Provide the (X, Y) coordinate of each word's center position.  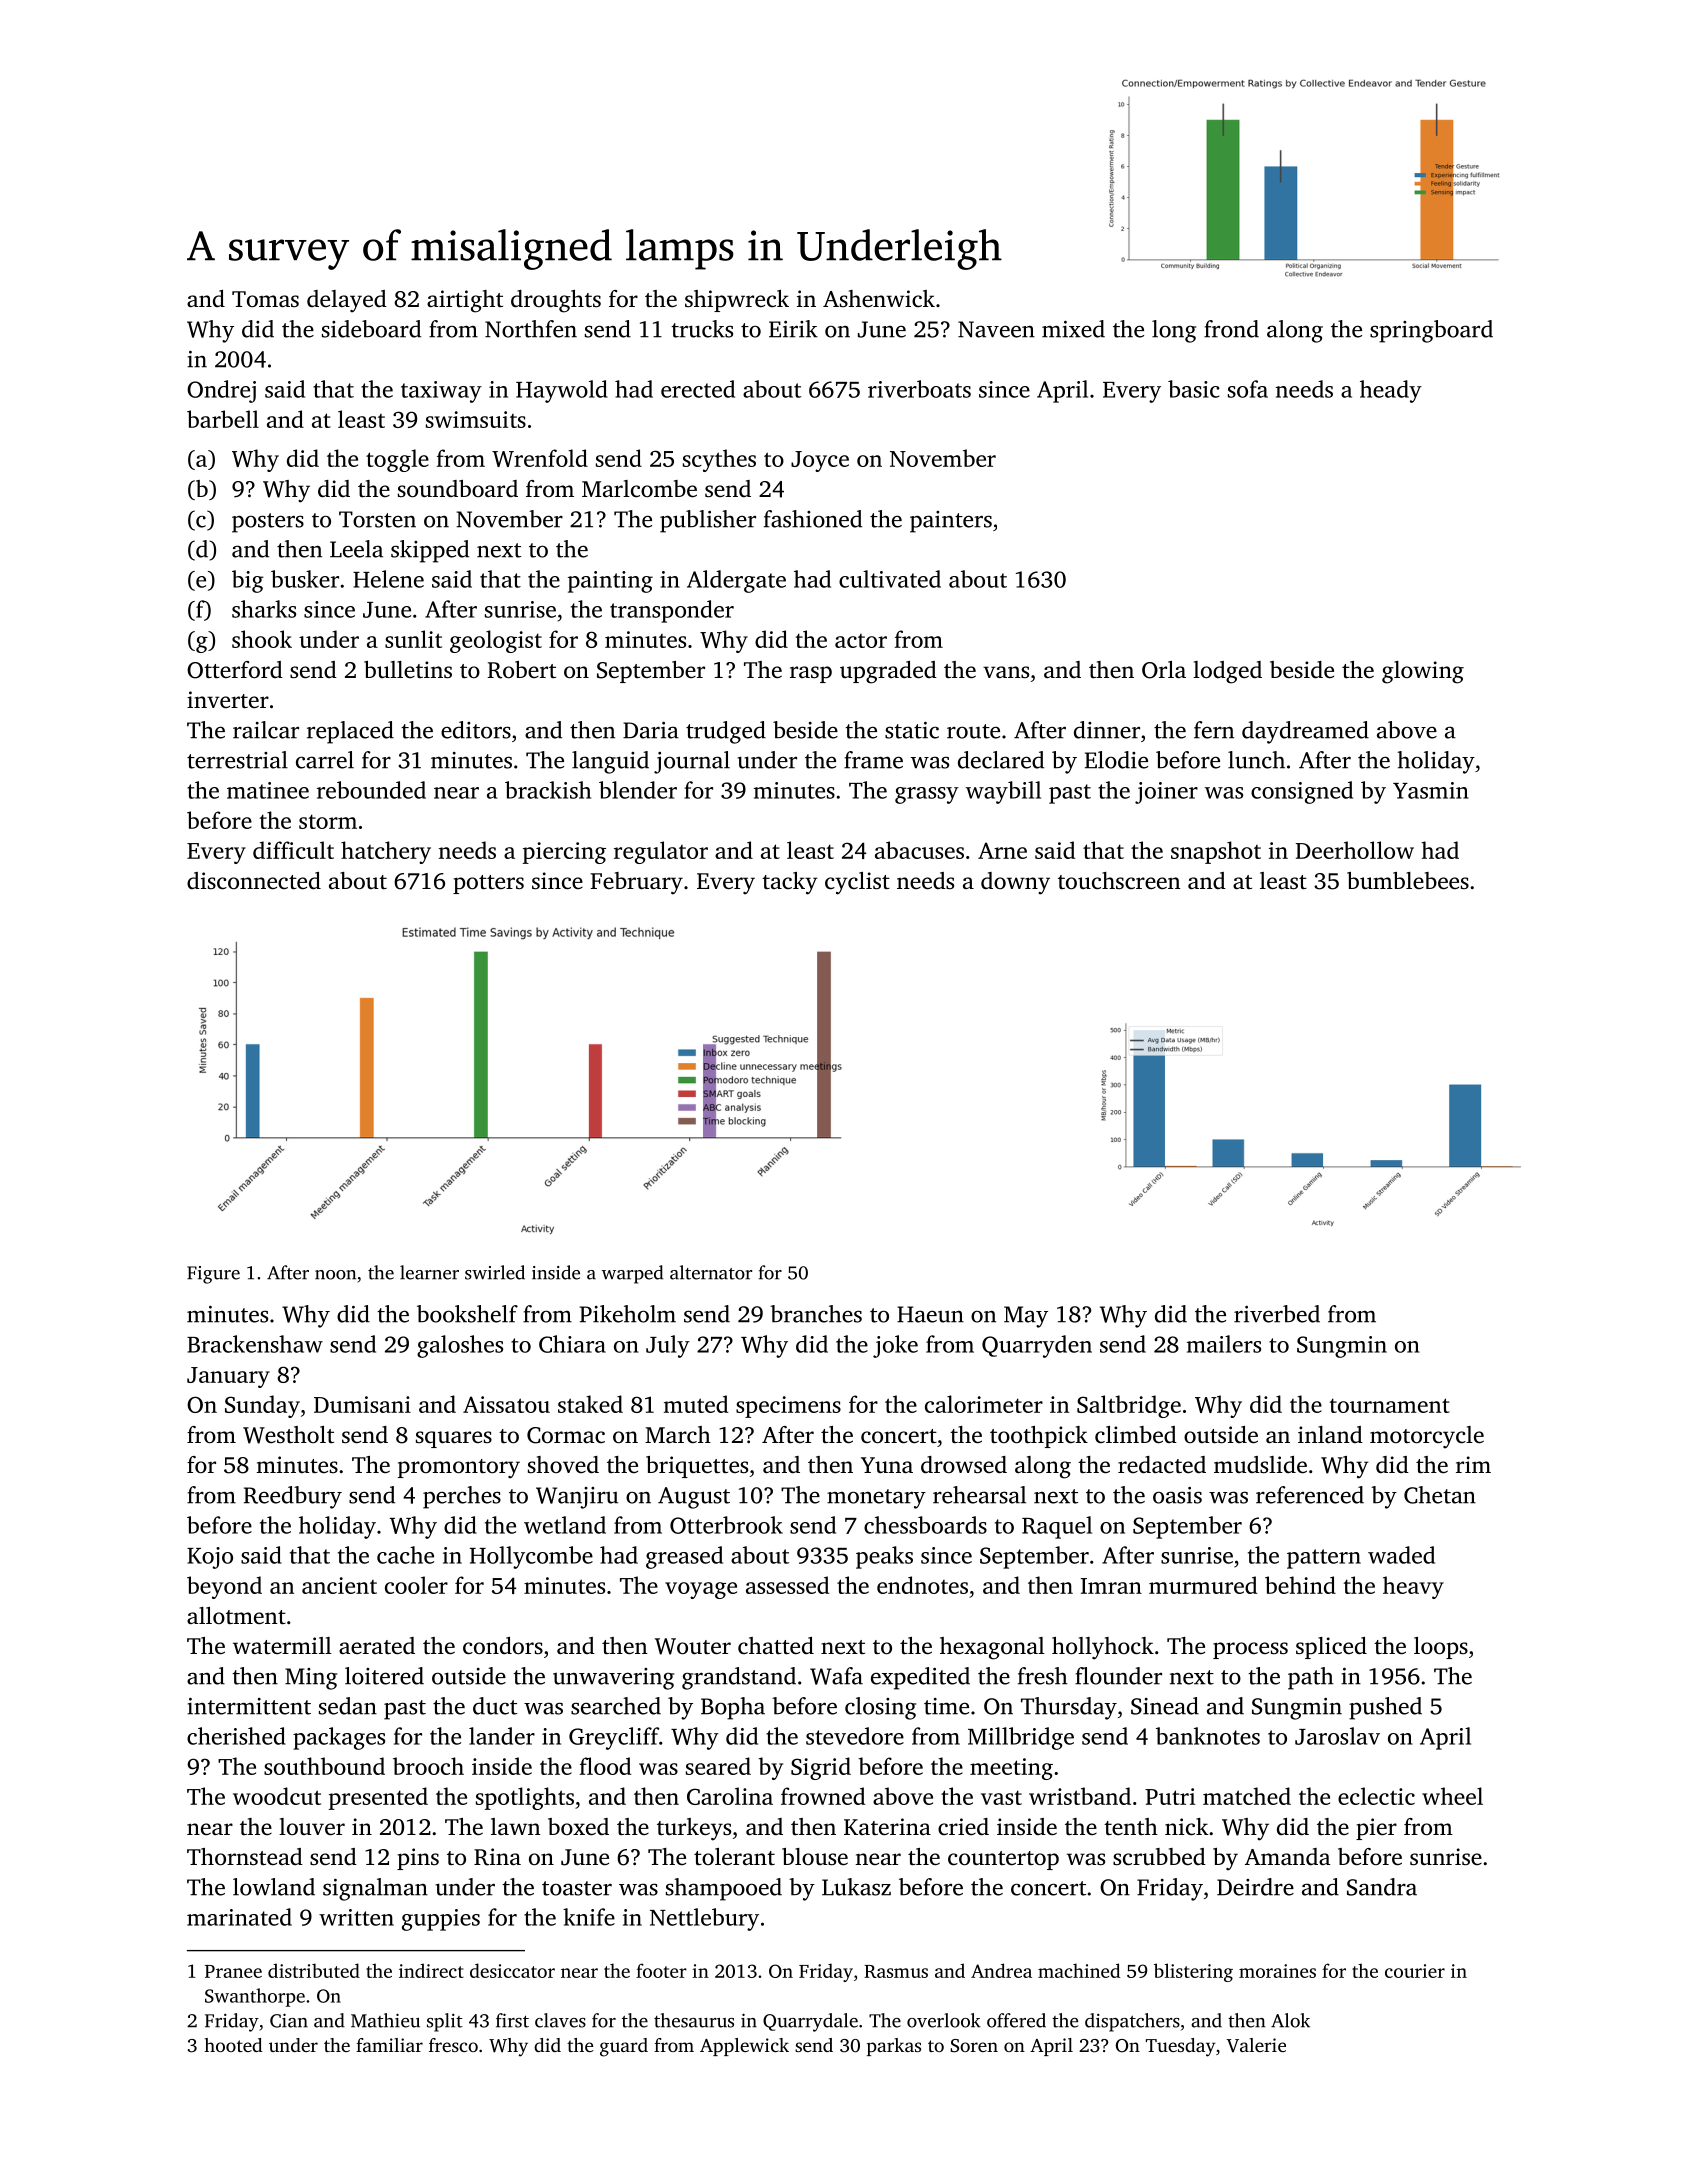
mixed (1073, 329)
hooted (233, 2045)
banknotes (1208, 1736)
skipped (430, 551)
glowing (1423, 672)
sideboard (371, 329)
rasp (811, 674)
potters (488, 884)
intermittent (249, 1706)
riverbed (1277, 1314)
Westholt (288, 1435)
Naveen (996, 329)
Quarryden (1037, 1346)
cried (963, 1827)
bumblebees (1408, 881)
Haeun (930, 1314)
